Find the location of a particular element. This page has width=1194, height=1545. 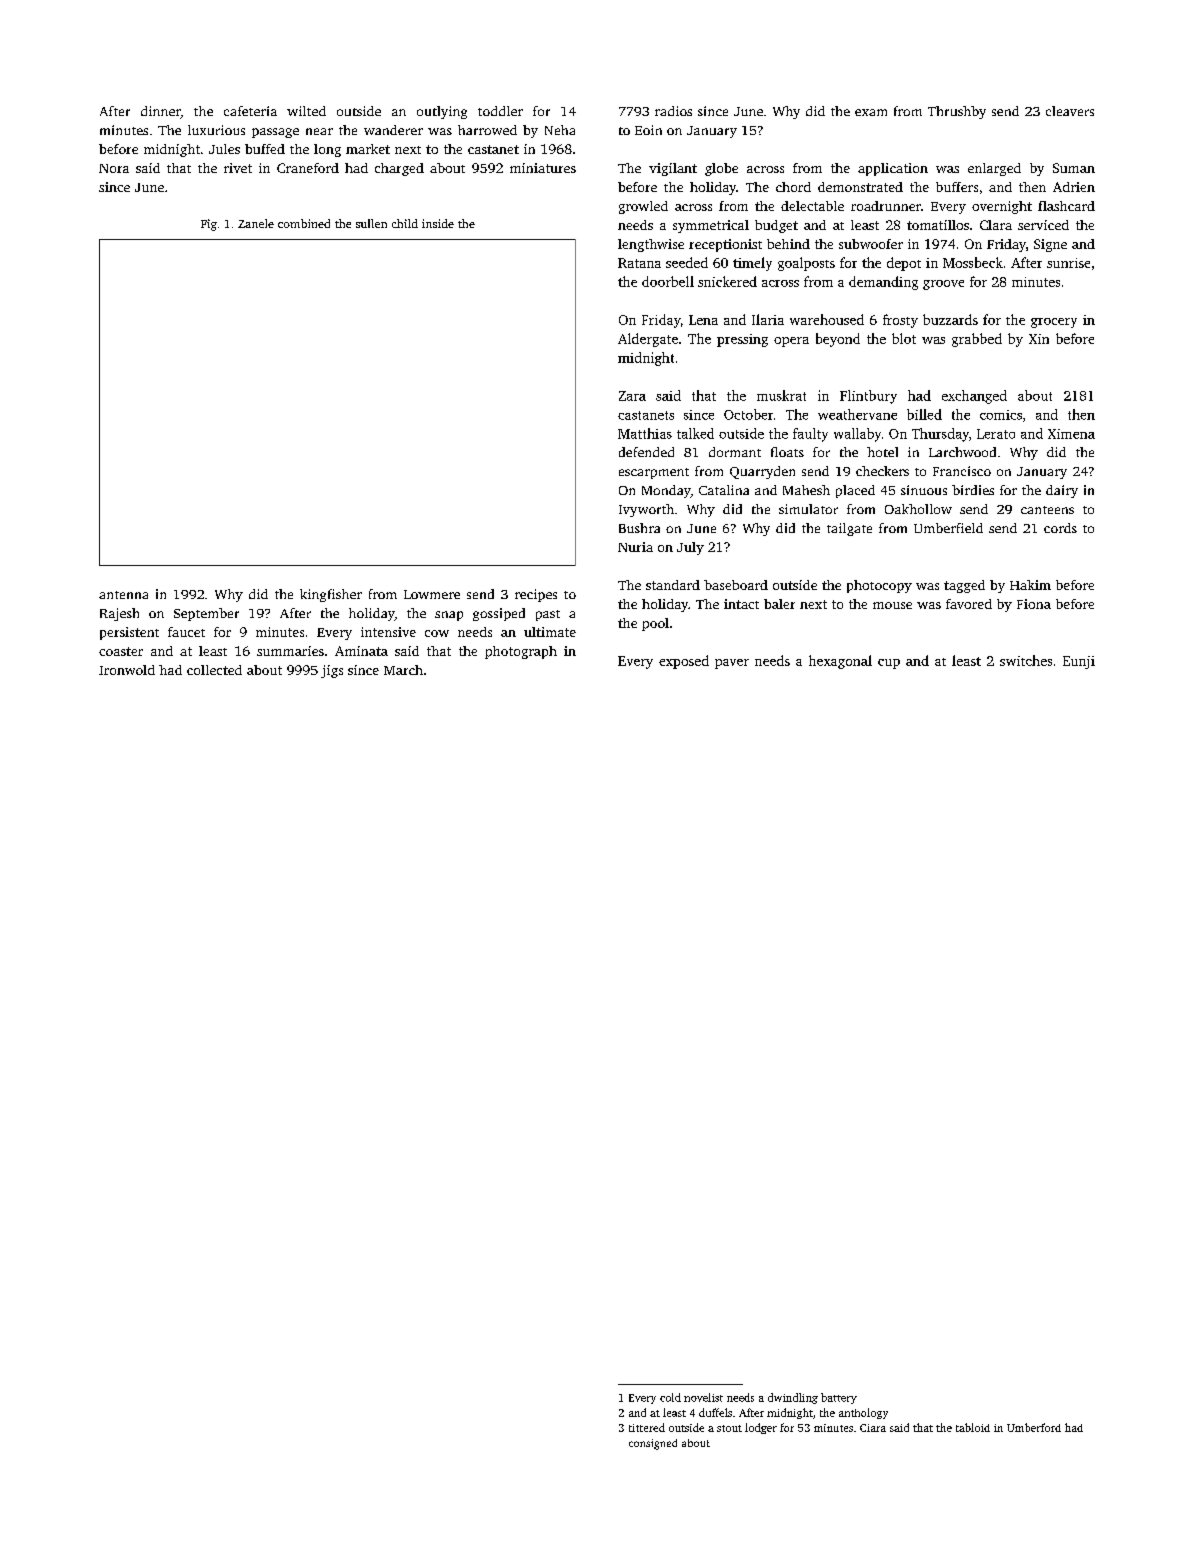

Ironwold is located at coordinates (127, 670).
